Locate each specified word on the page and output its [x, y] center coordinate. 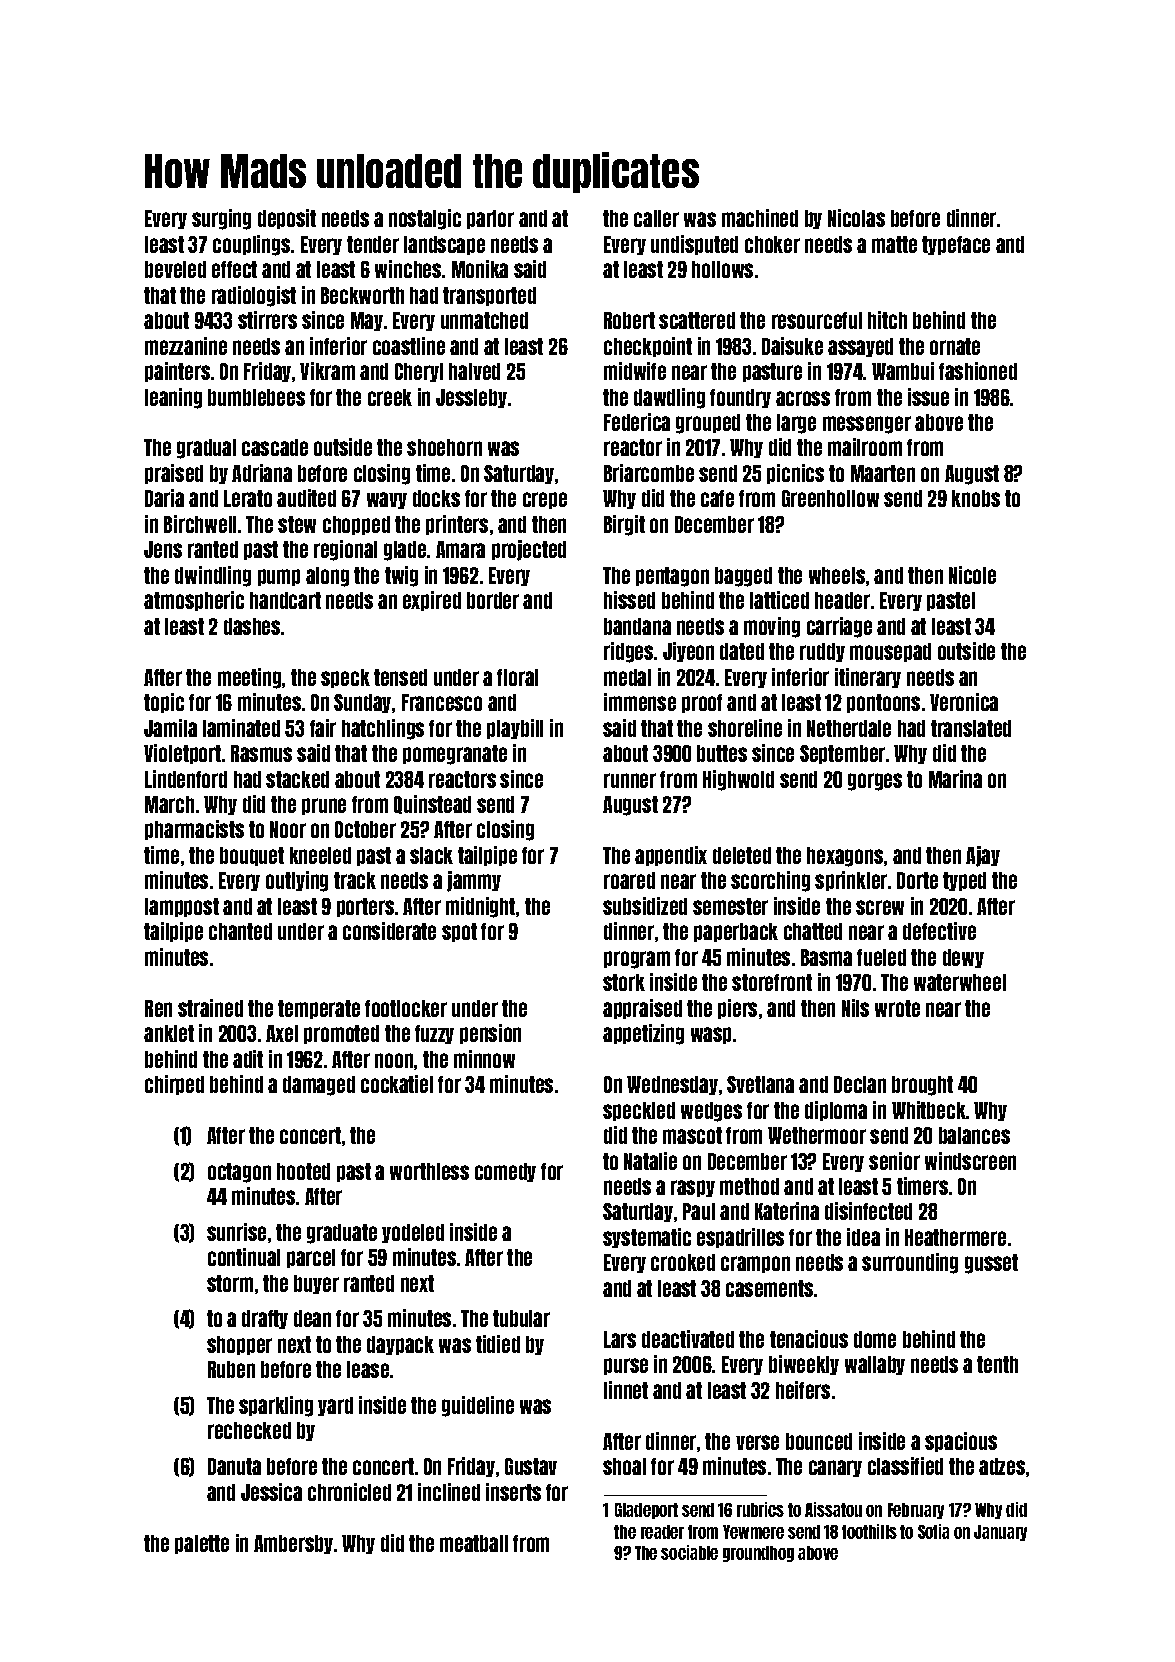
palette [202, 1544]
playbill [515, 729]
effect [234, 269]
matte [894, 244]
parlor [490, 219]
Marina [955, 779]
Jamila [170, 728]
